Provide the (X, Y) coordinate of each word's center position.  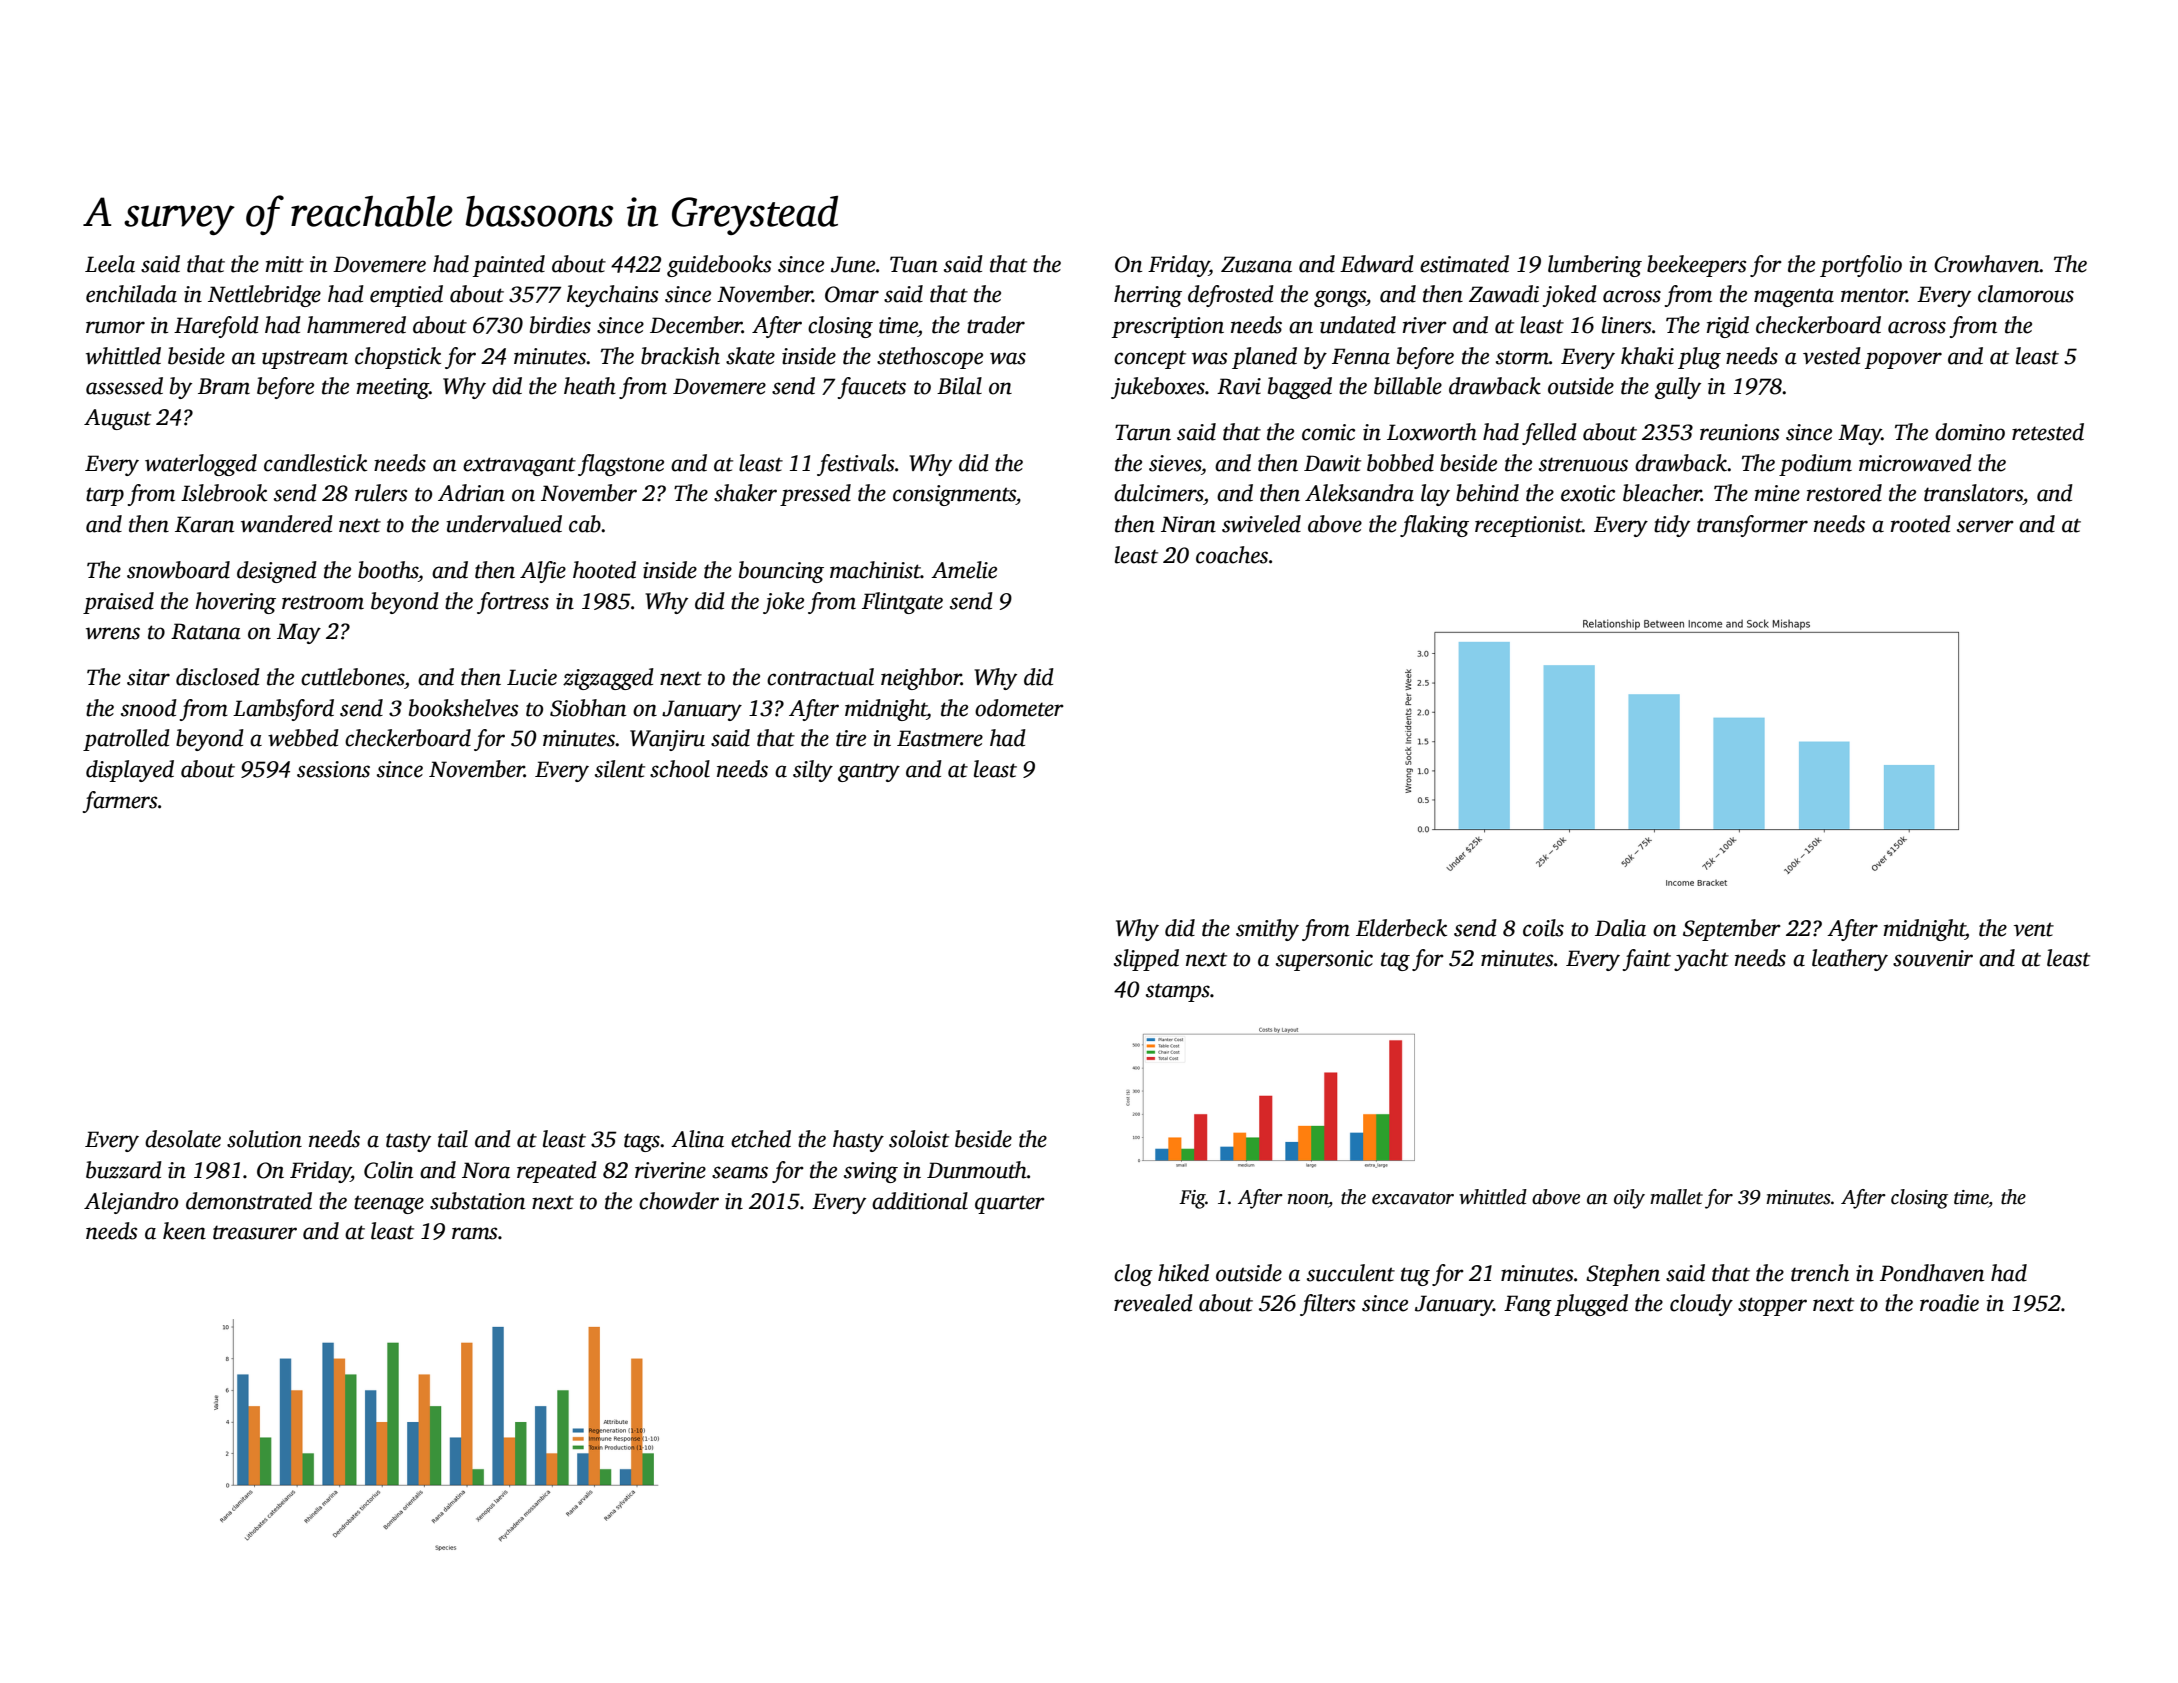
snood (149, 708)
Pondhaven (1932, 1273)
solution (264, 1139)
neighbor (921, 679)
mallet (1676, 1197)
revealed (1153, 1303)
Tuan (914, 264)
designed (277, 572)
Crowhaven (1987, 264)
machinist (875, 570)
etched (761, 1139)
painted (509, 266)
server (1985, 526)
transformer (1752, 526)
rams (474, 1233)
